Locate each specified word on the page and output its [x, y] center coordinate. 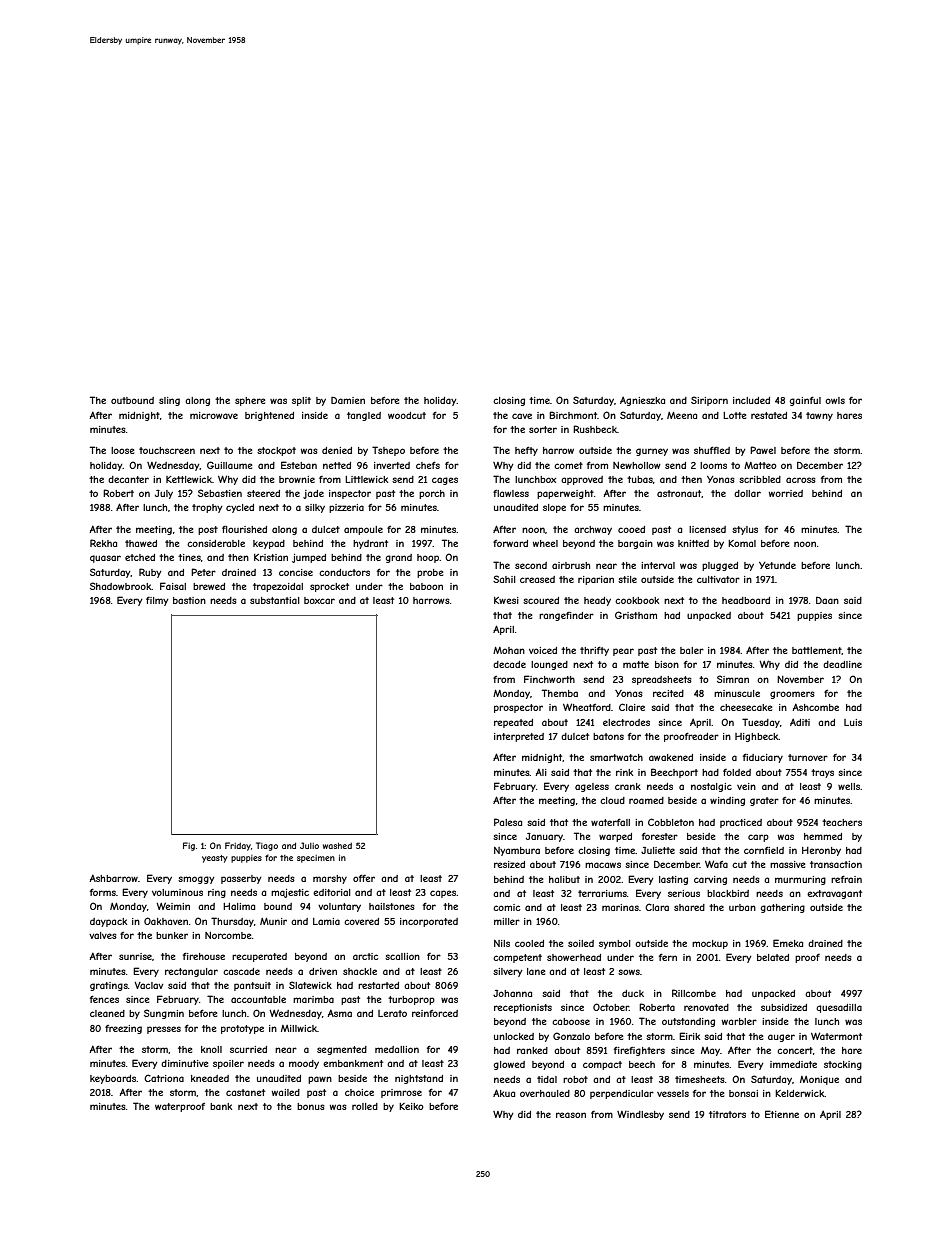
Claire [632, 707]
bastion [189, 600]
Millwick [299, 1028]
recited [668, 693]
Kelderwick [799, 1093]
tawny [819, 416]
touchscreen [167, 450]
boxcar [319, 600]
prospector [518, 708]
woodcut [407, 415]
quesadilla [839, 1008]
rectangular [191, 972]
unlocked [514, 1036]
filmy [157, 601]
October [611, 1007]
